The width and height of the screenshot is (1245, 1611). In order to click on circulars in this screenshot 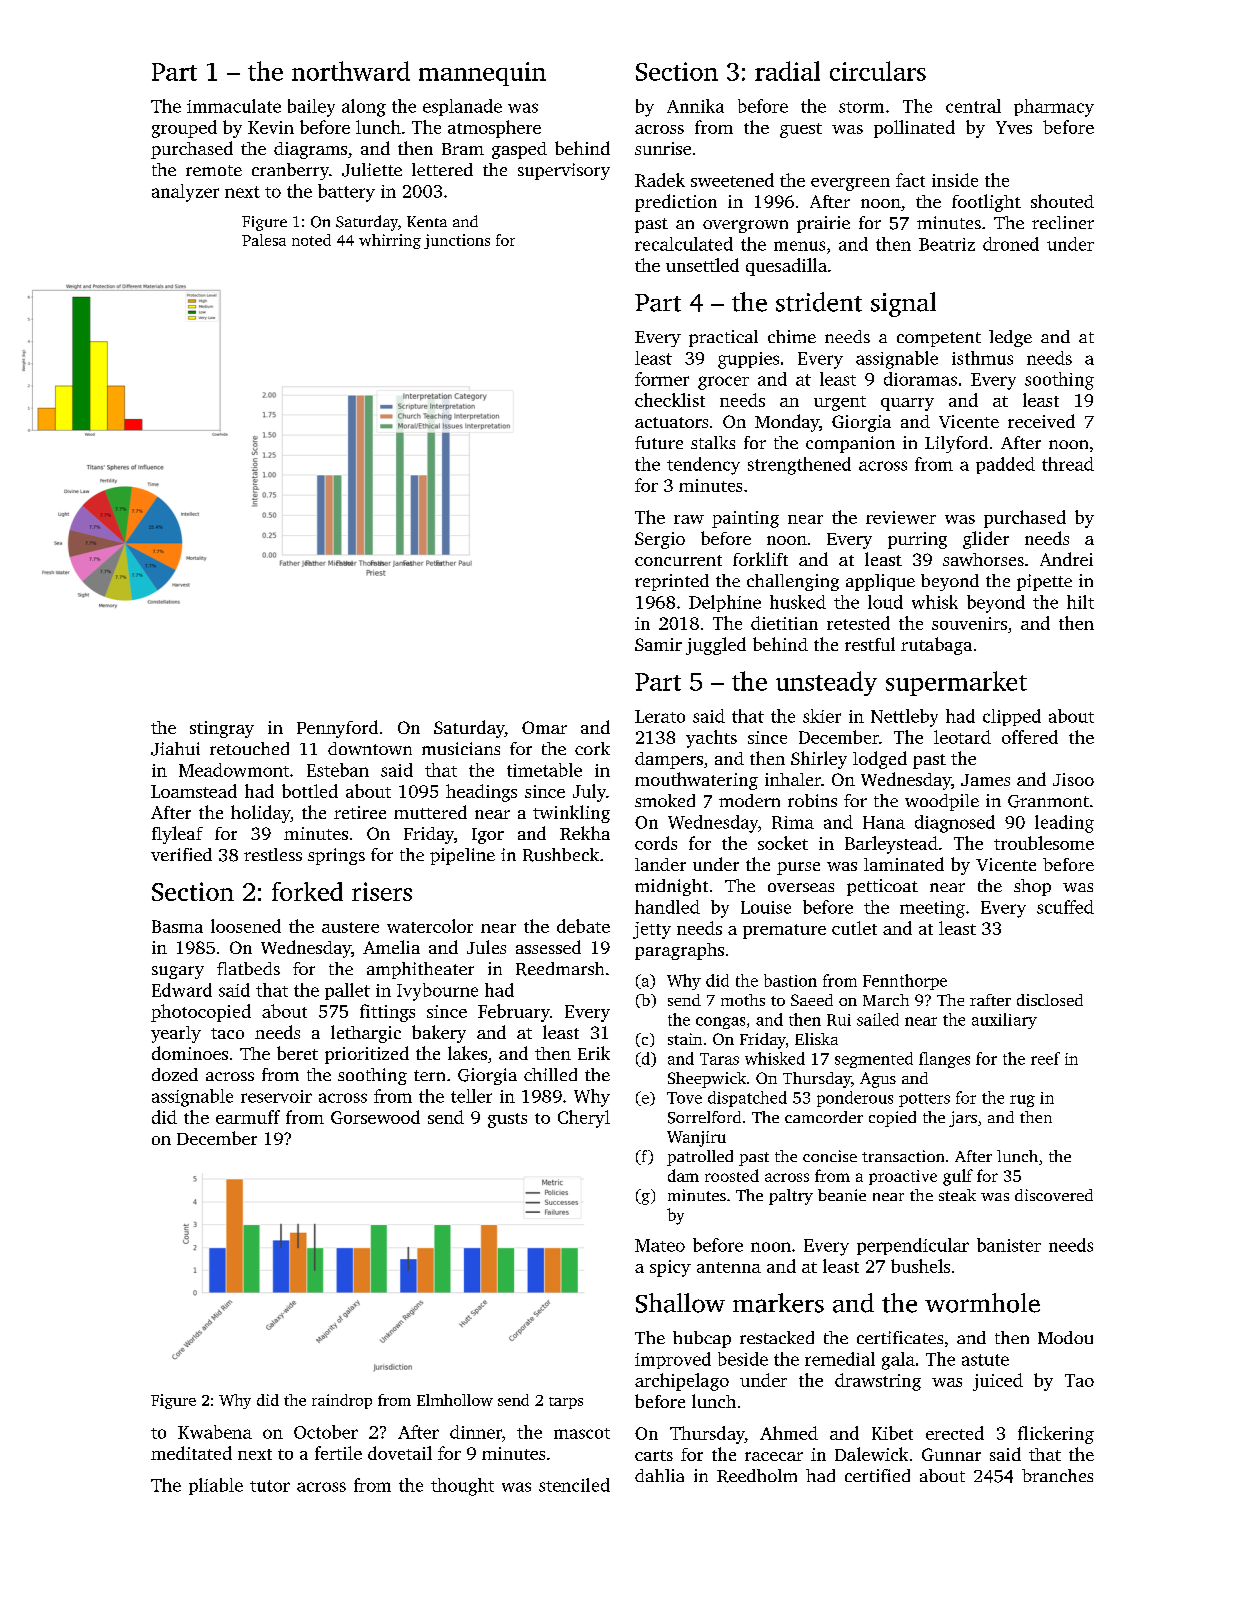, I will do `click(878, 71)`.
